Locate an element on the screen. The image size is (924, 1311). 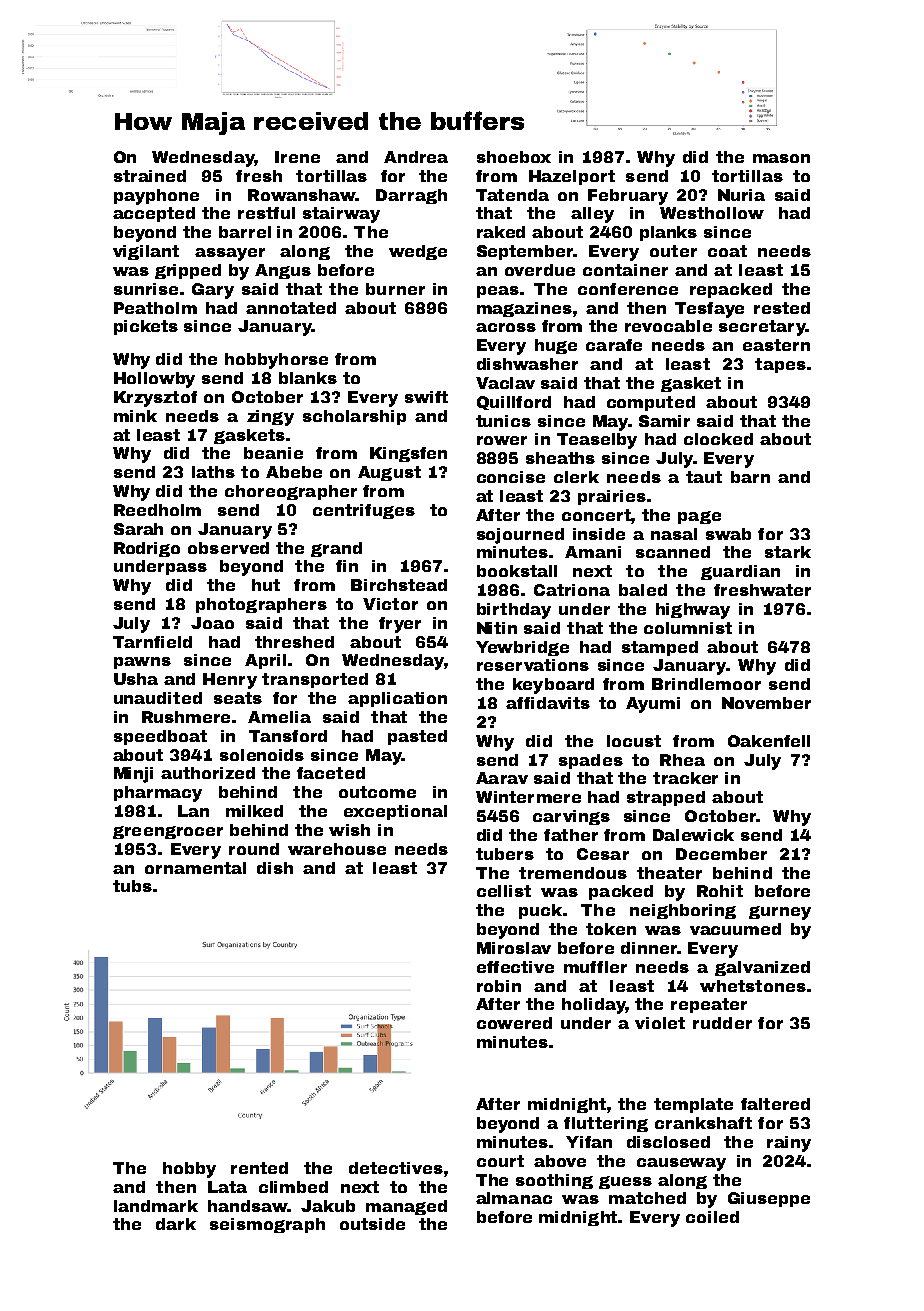
shoebox is located at coordinates (514, 157).
